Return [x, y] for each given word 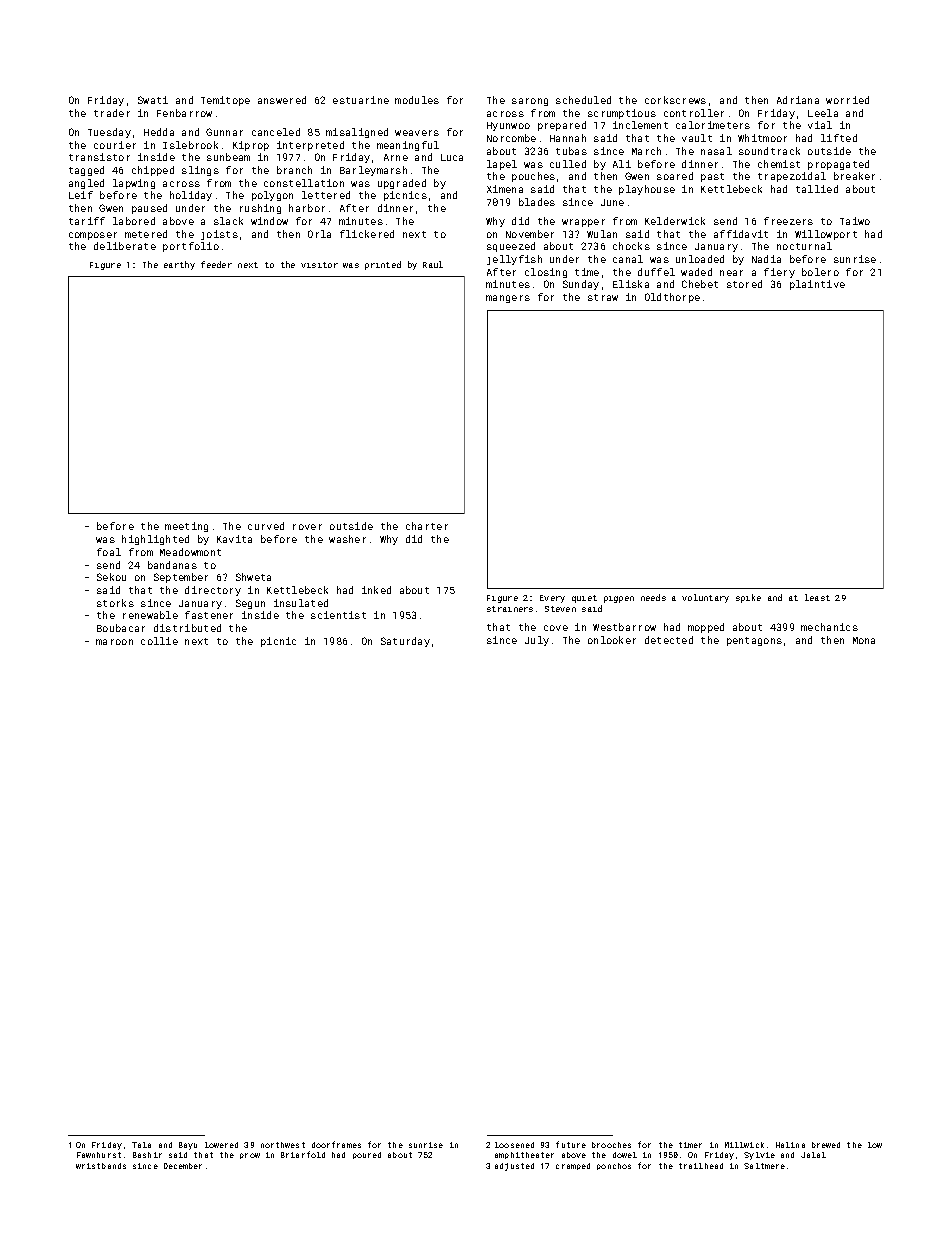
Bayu [188, 1146]
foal [109, 552]
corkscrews [675, 100]
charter [427, 526]
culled [568, 164]
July [537, 641]
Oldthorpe [672, 298]
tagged [86, 171]
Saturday [405, 642]
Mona [864, 640]
